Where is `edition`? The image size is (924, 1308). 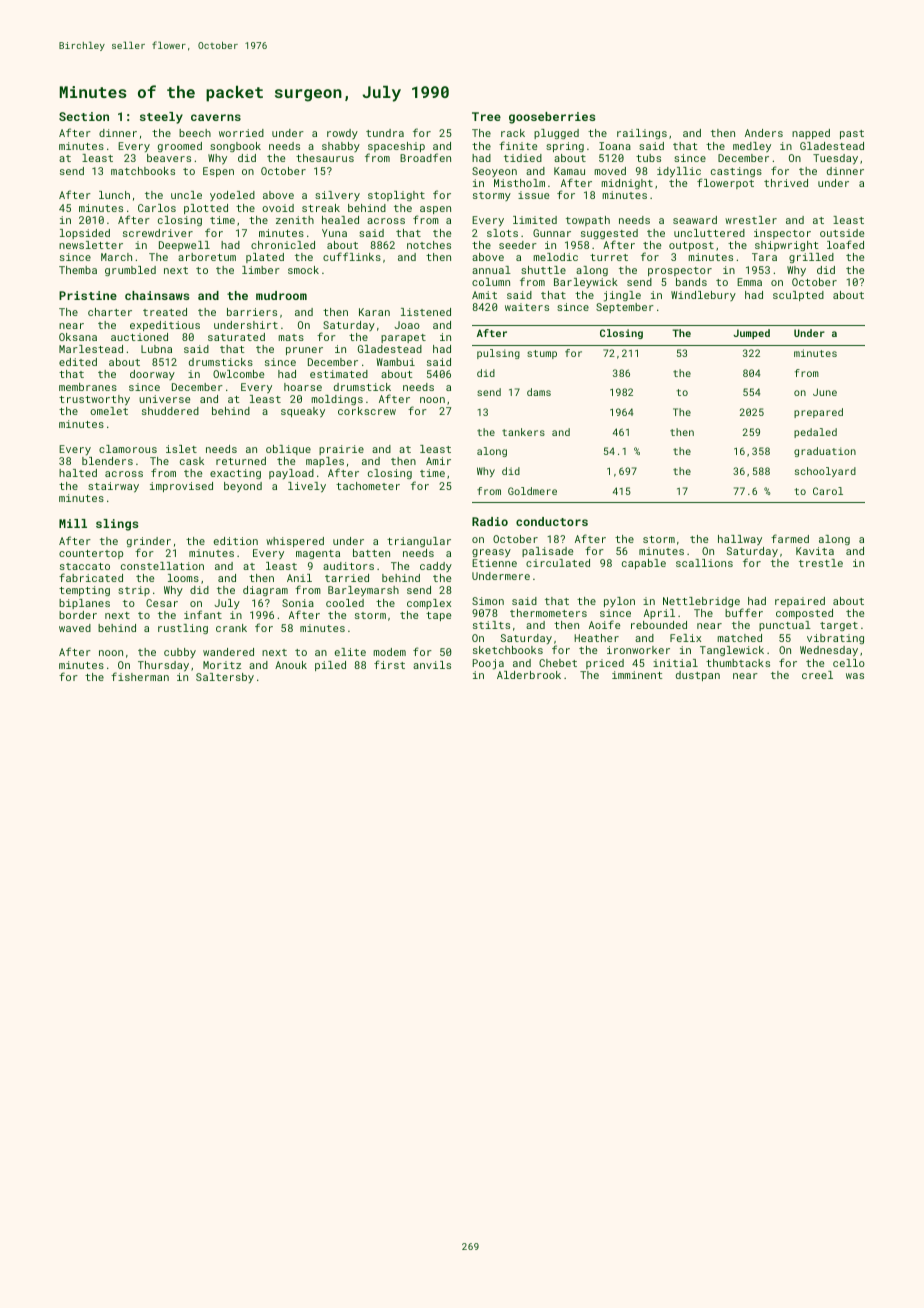
edition is located at coordinates (235, 541).
